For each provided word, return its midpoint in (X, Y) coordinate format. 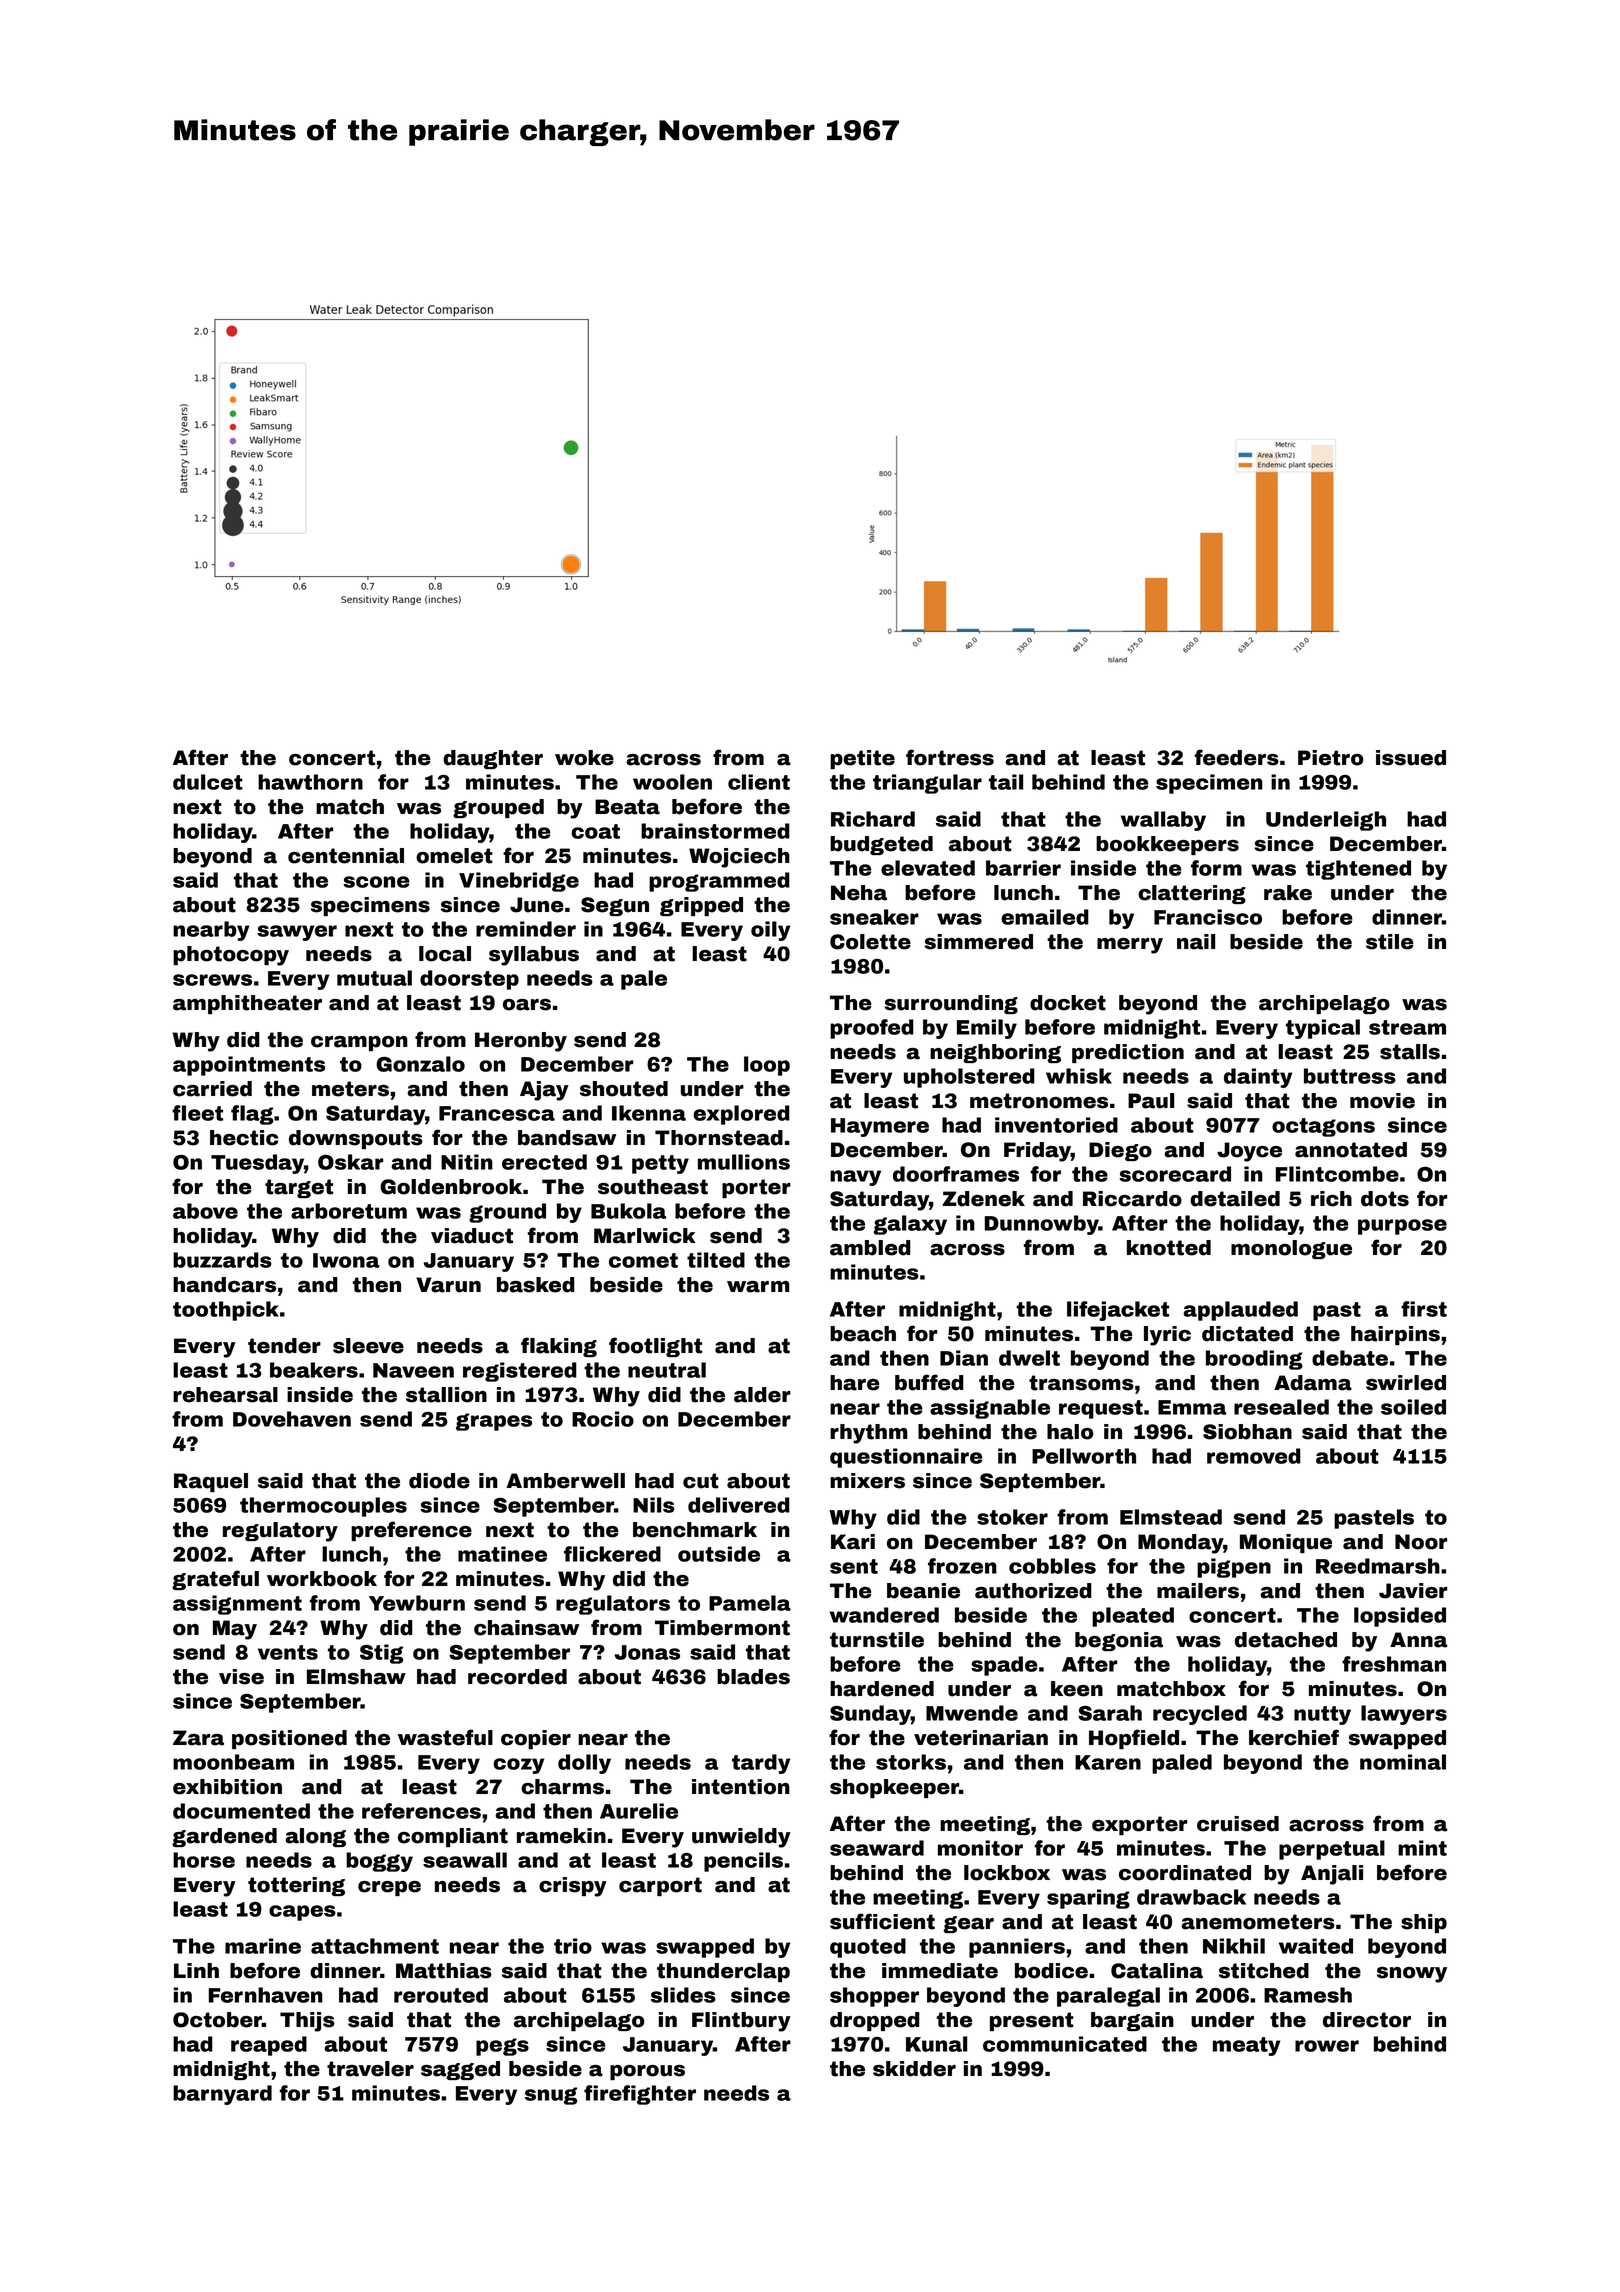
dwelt (1029, 1358)
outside (719, 1554)
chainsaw (527, 1628)
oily (770, 931)
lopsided (1400, 1617)
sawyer (297, 933)
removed (1254, 1456)
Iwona (346, 1260)
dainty (1258, 1078)
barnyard (222, 2095)
